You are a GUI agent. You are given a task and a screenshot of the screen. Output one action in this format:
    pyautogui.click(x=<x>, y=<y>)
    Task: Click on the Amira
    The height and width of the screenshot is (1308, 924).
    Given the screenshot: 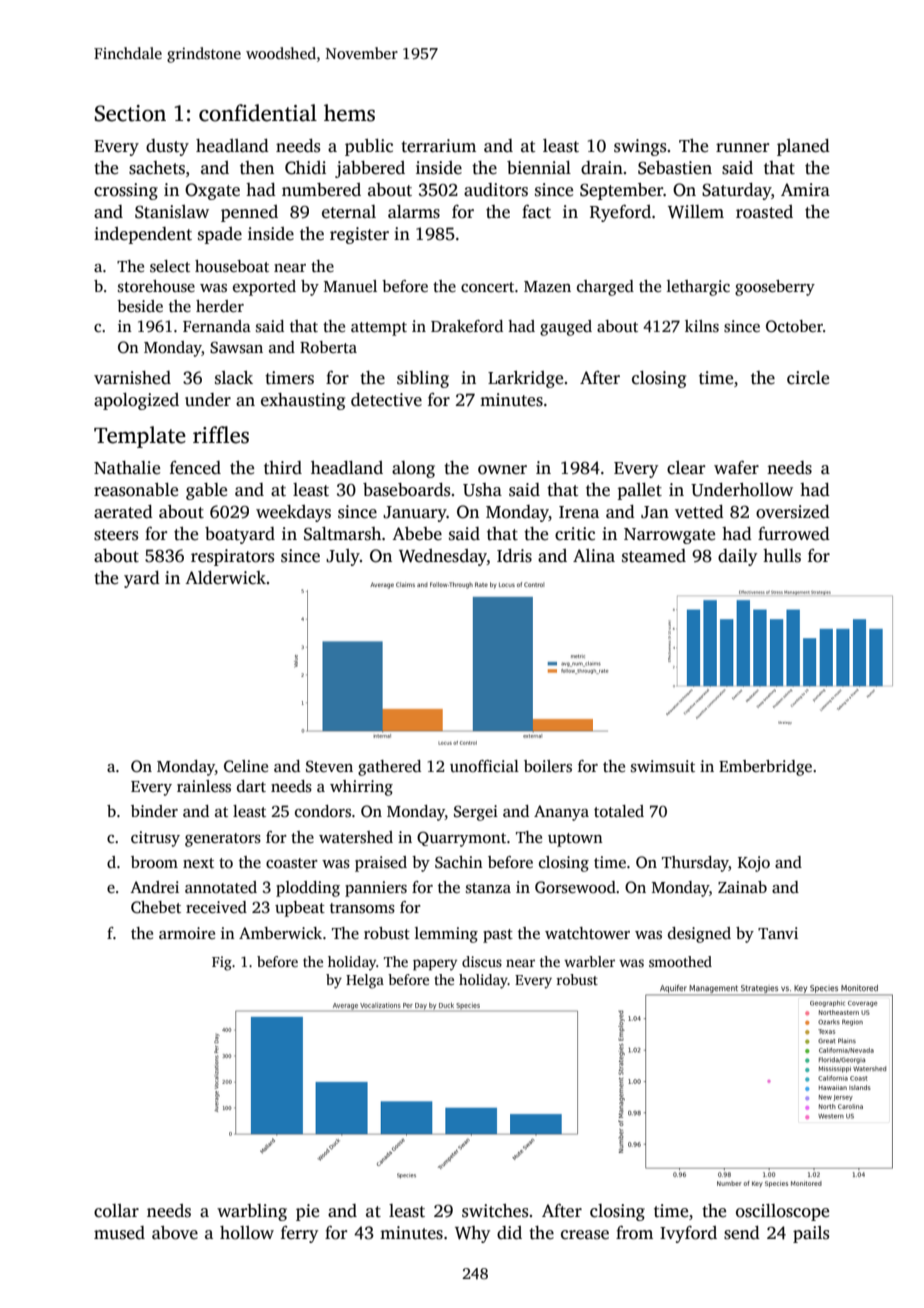 What is the action you would take?
    pyautogui.click(x=805, y=189)
